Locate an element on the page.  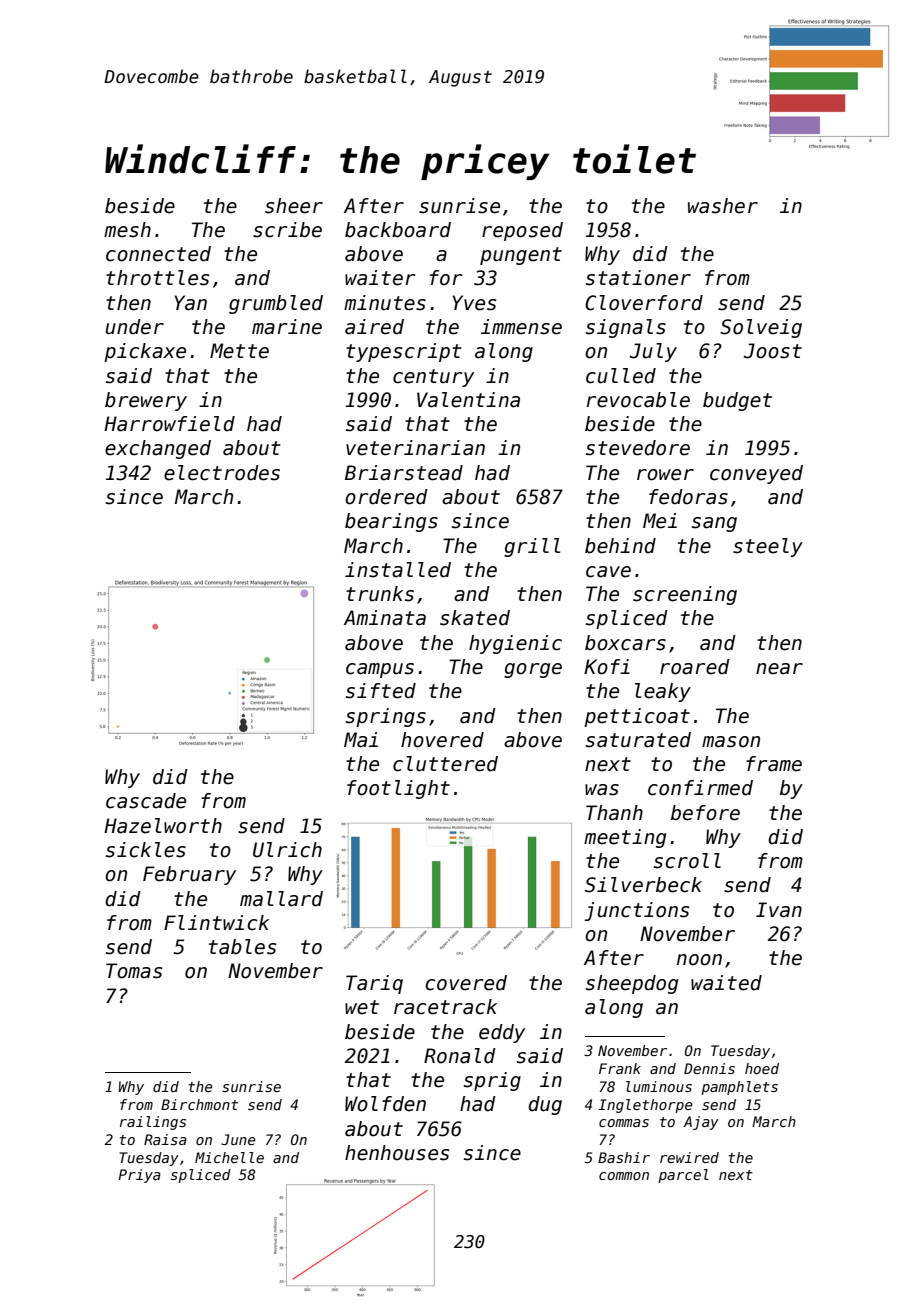
backboard is located at coordinates (398, 230).
